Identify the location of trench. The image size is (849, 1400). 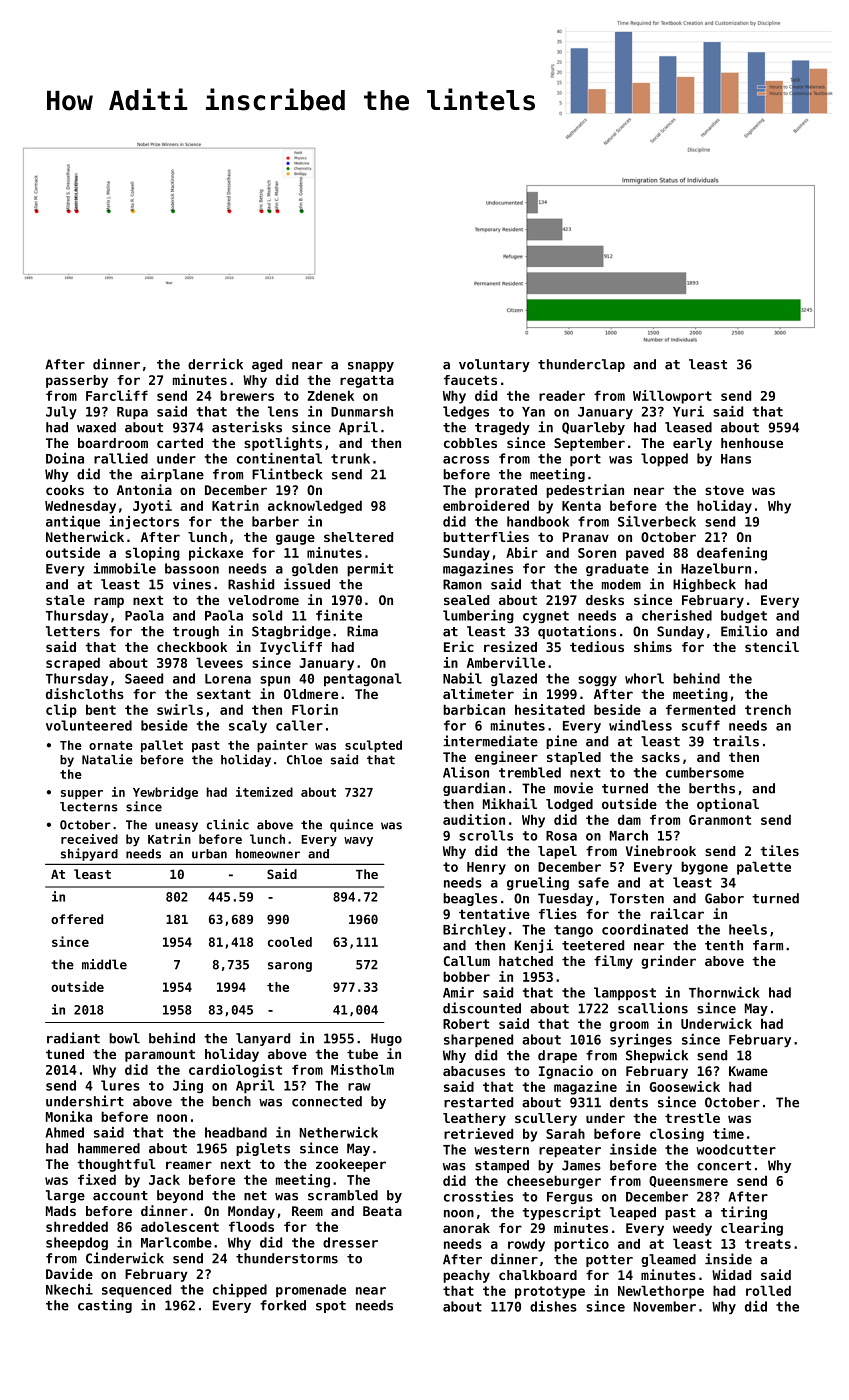
(768, 709).
